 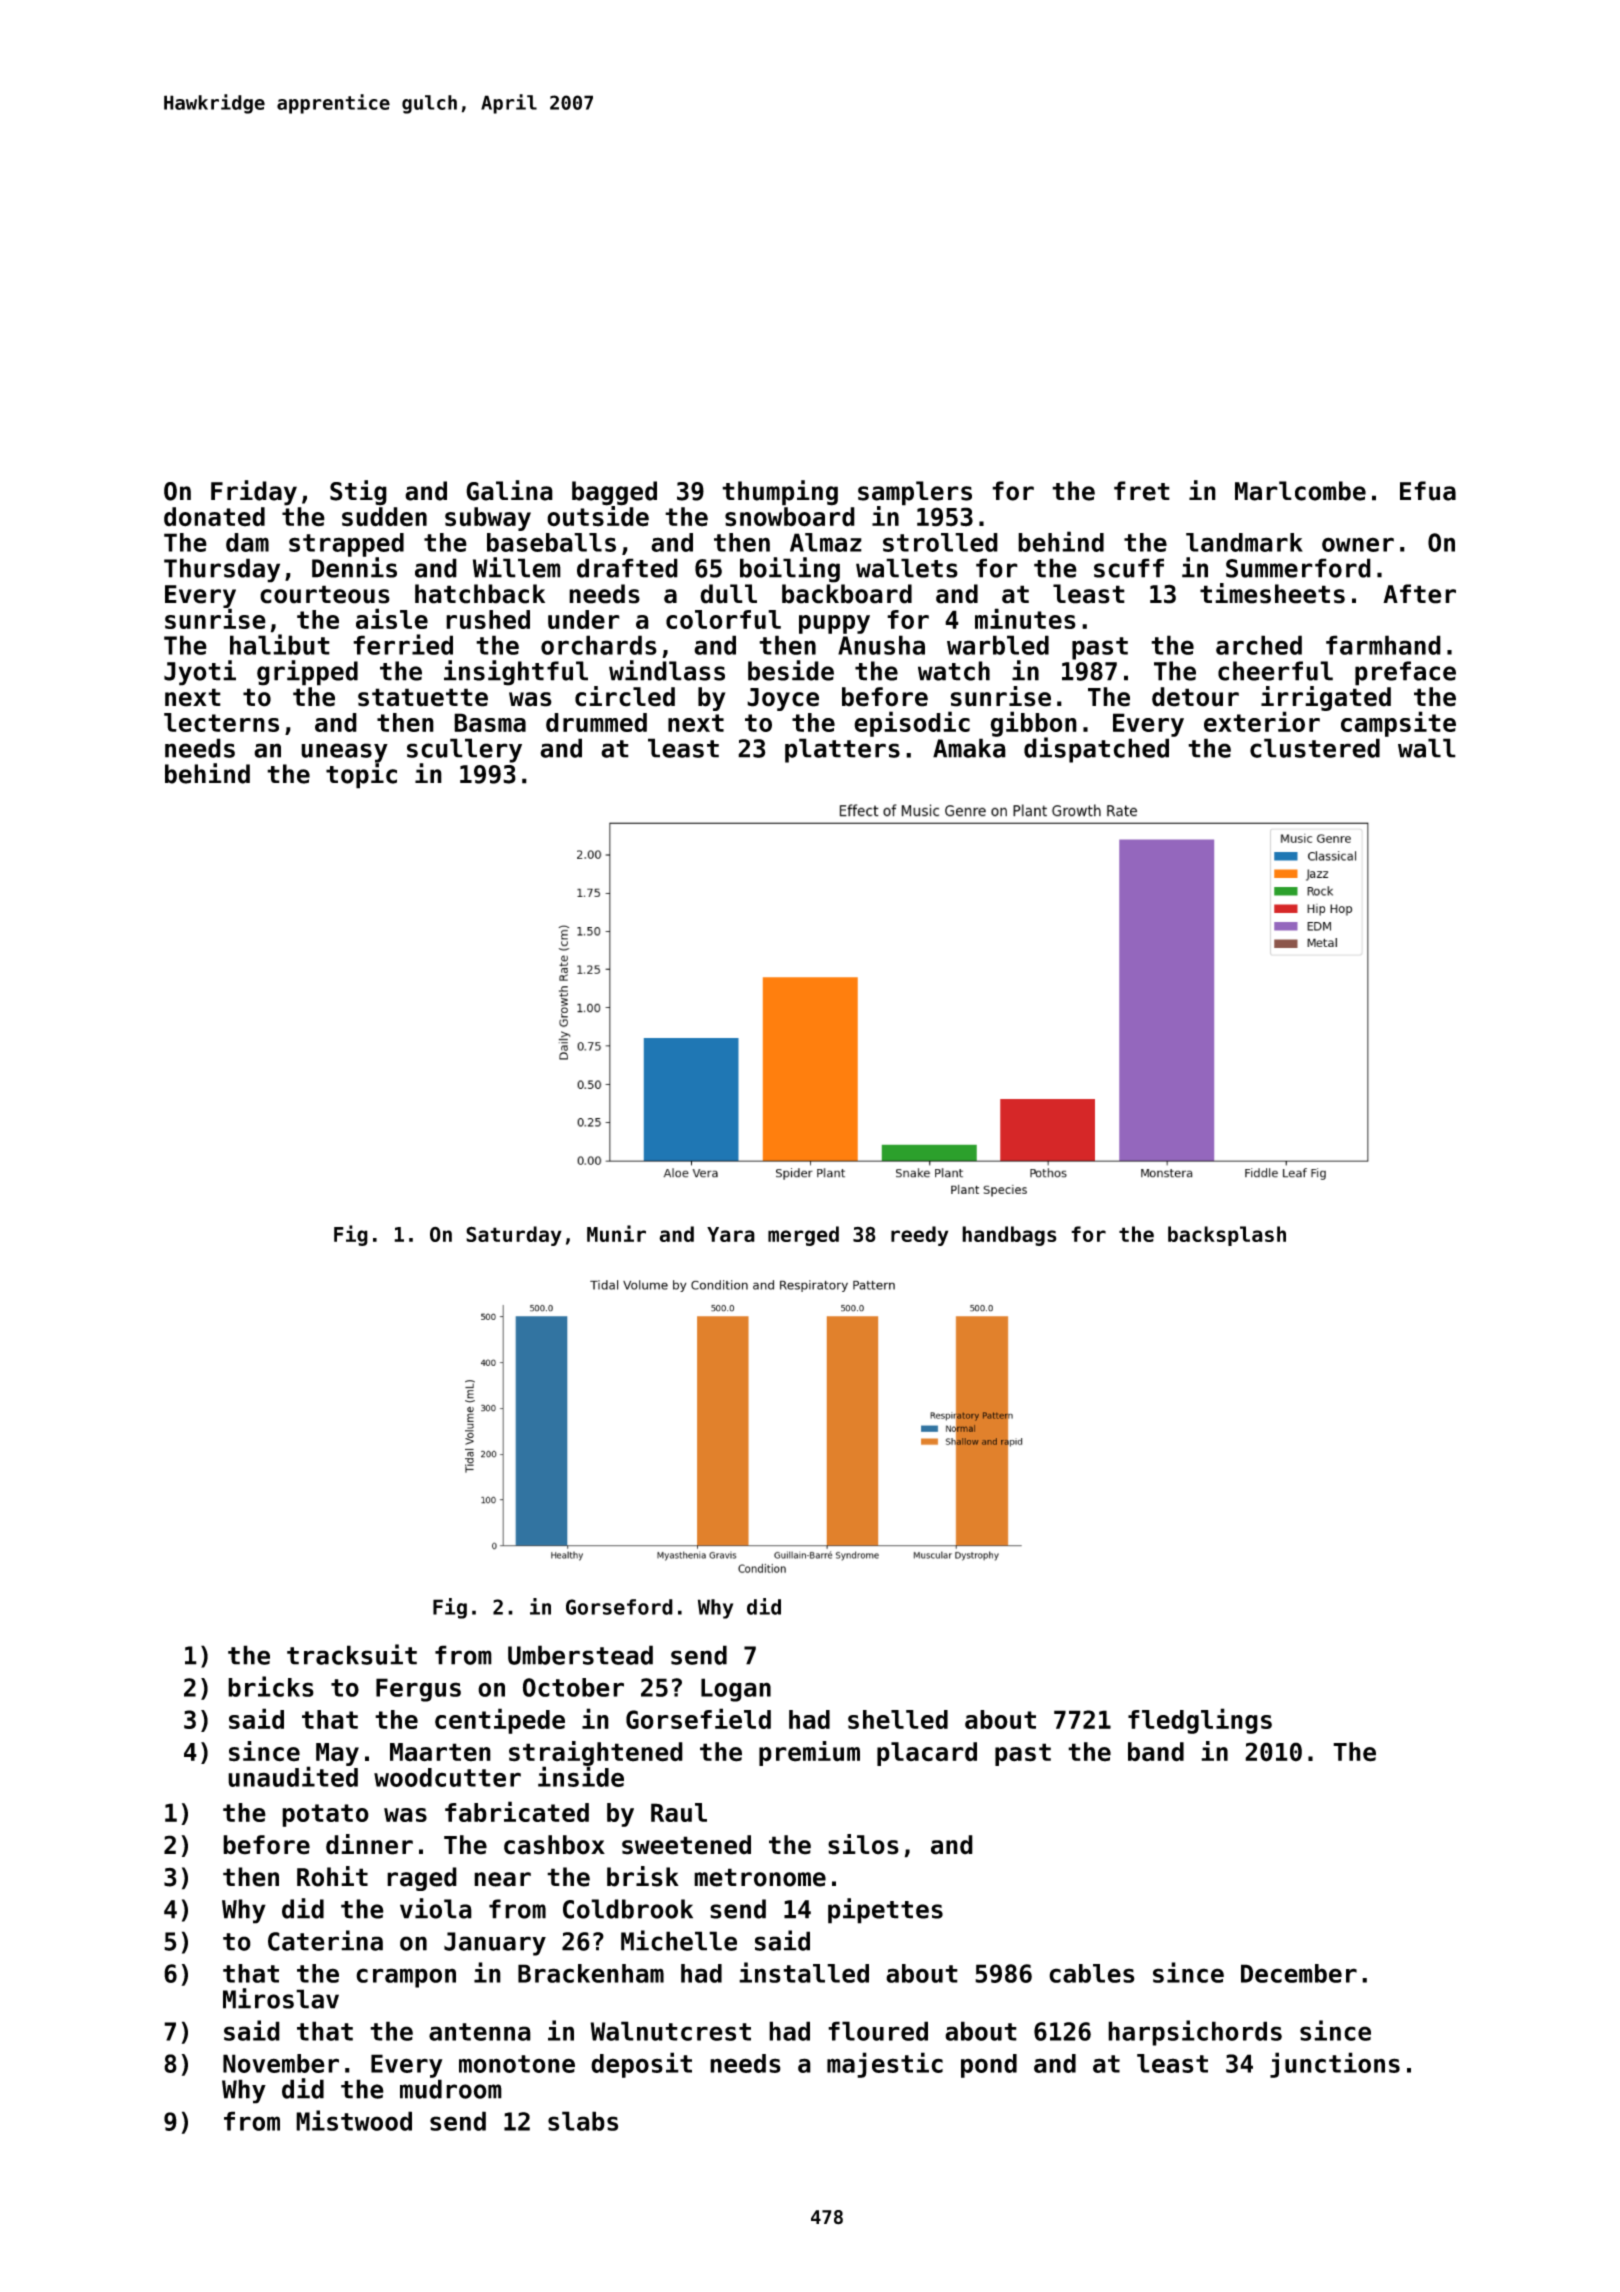 I want to click on unaudited, so click(x=293, y=1776).
